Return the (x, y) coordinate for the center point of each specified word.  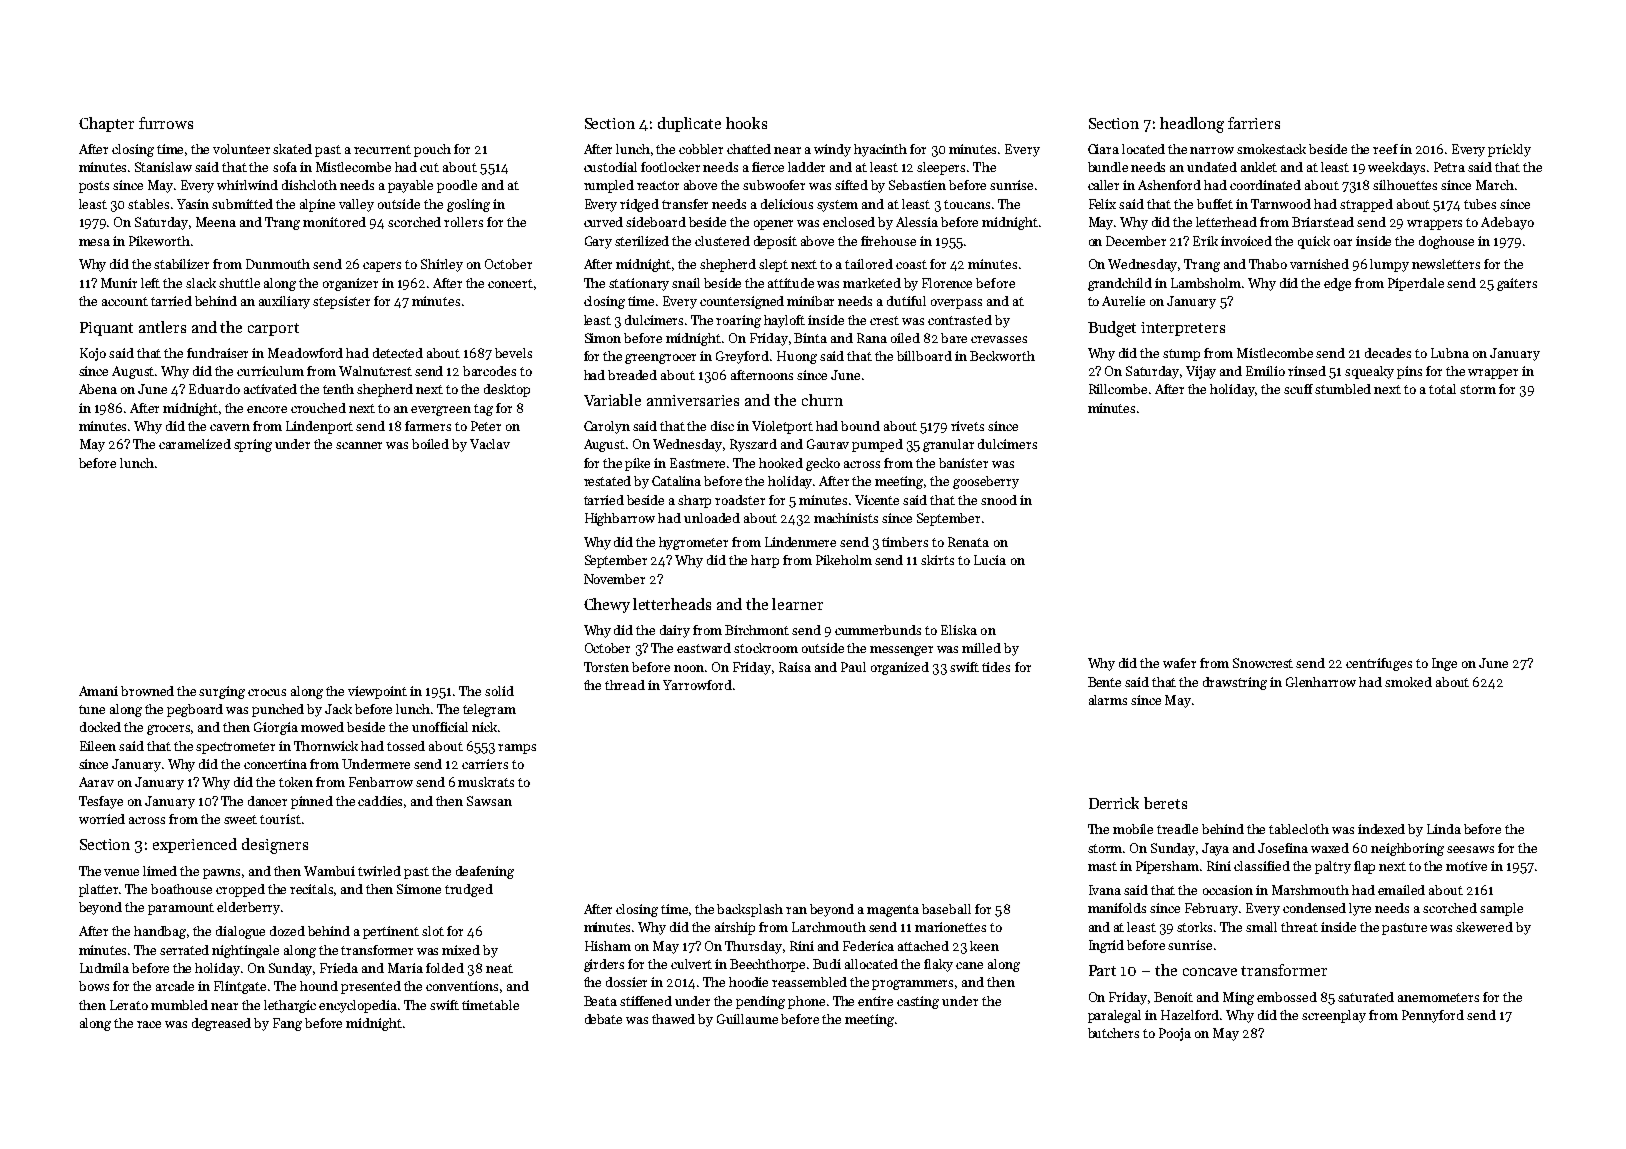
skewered (1484, 927)
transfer (685, 204)
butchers (1113, 1033)
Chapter (106, 124)
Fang (287, 1024)
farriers (1254, 123)
